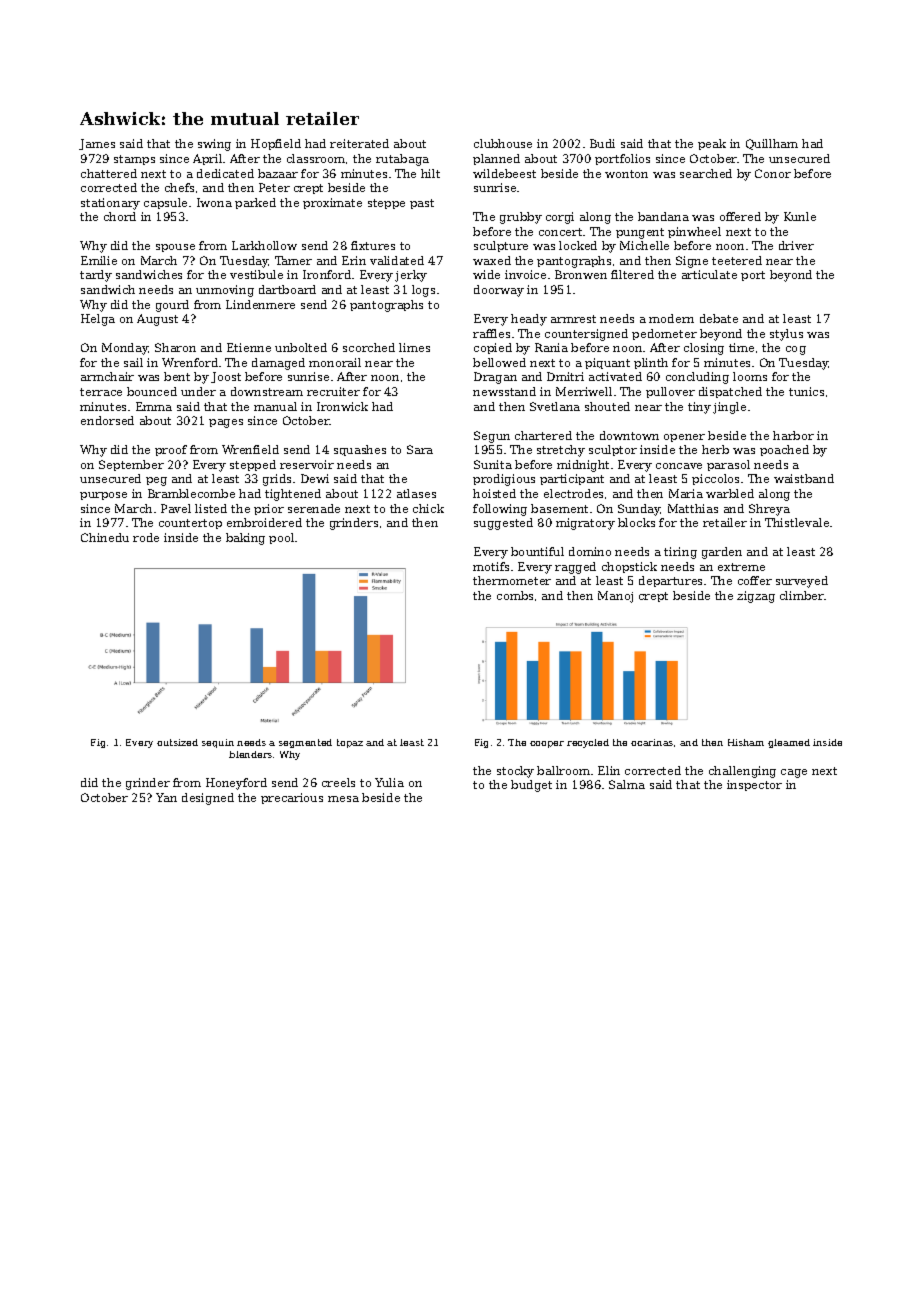  What do you see at coordinates (218, 743) in the page?
I see `sequin` at bounding box center [218, 743].
